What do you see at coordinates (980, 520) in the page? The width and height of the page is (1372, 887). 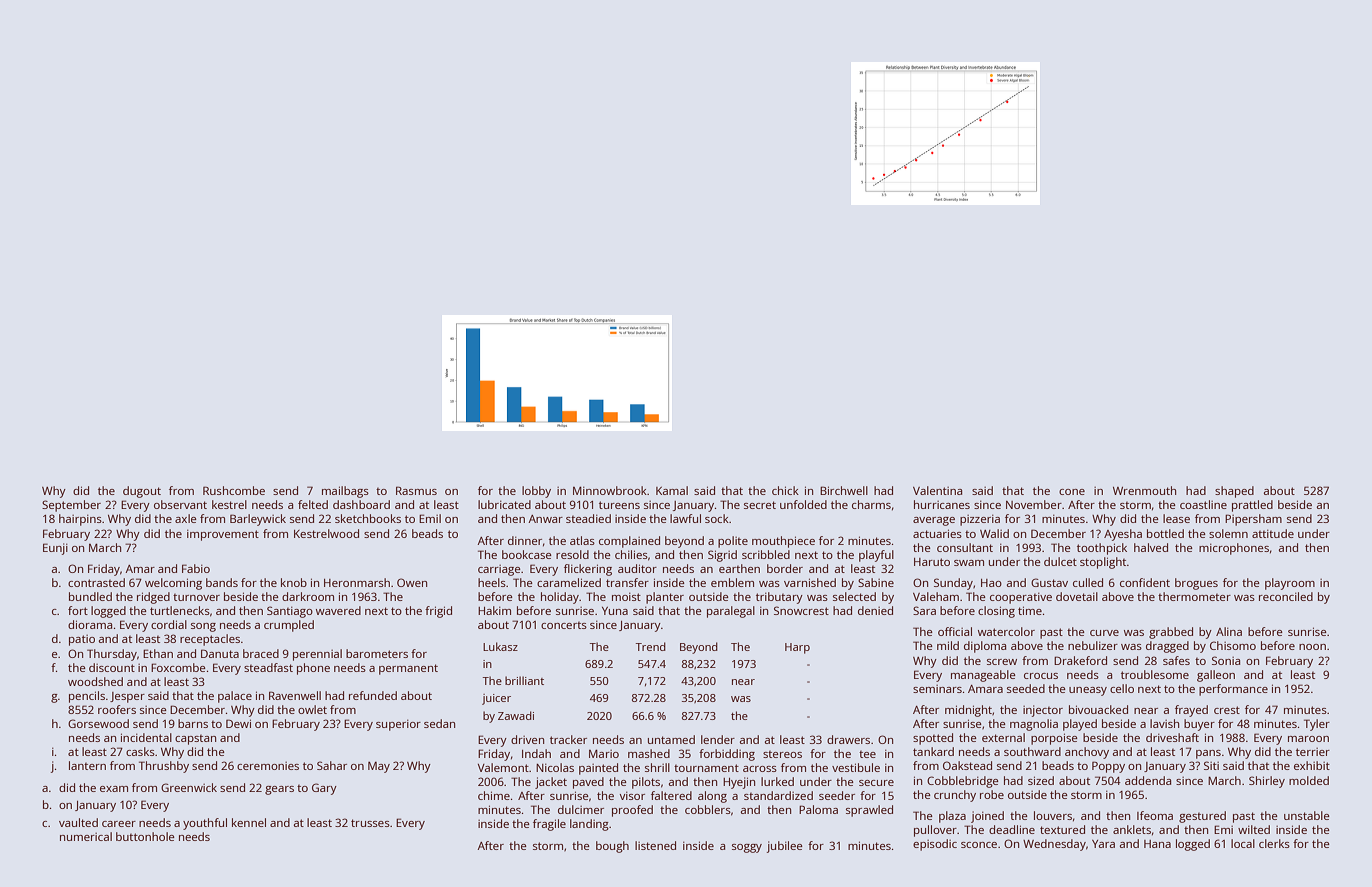 I see `pizzeria` at bounding box center [980, 520].
